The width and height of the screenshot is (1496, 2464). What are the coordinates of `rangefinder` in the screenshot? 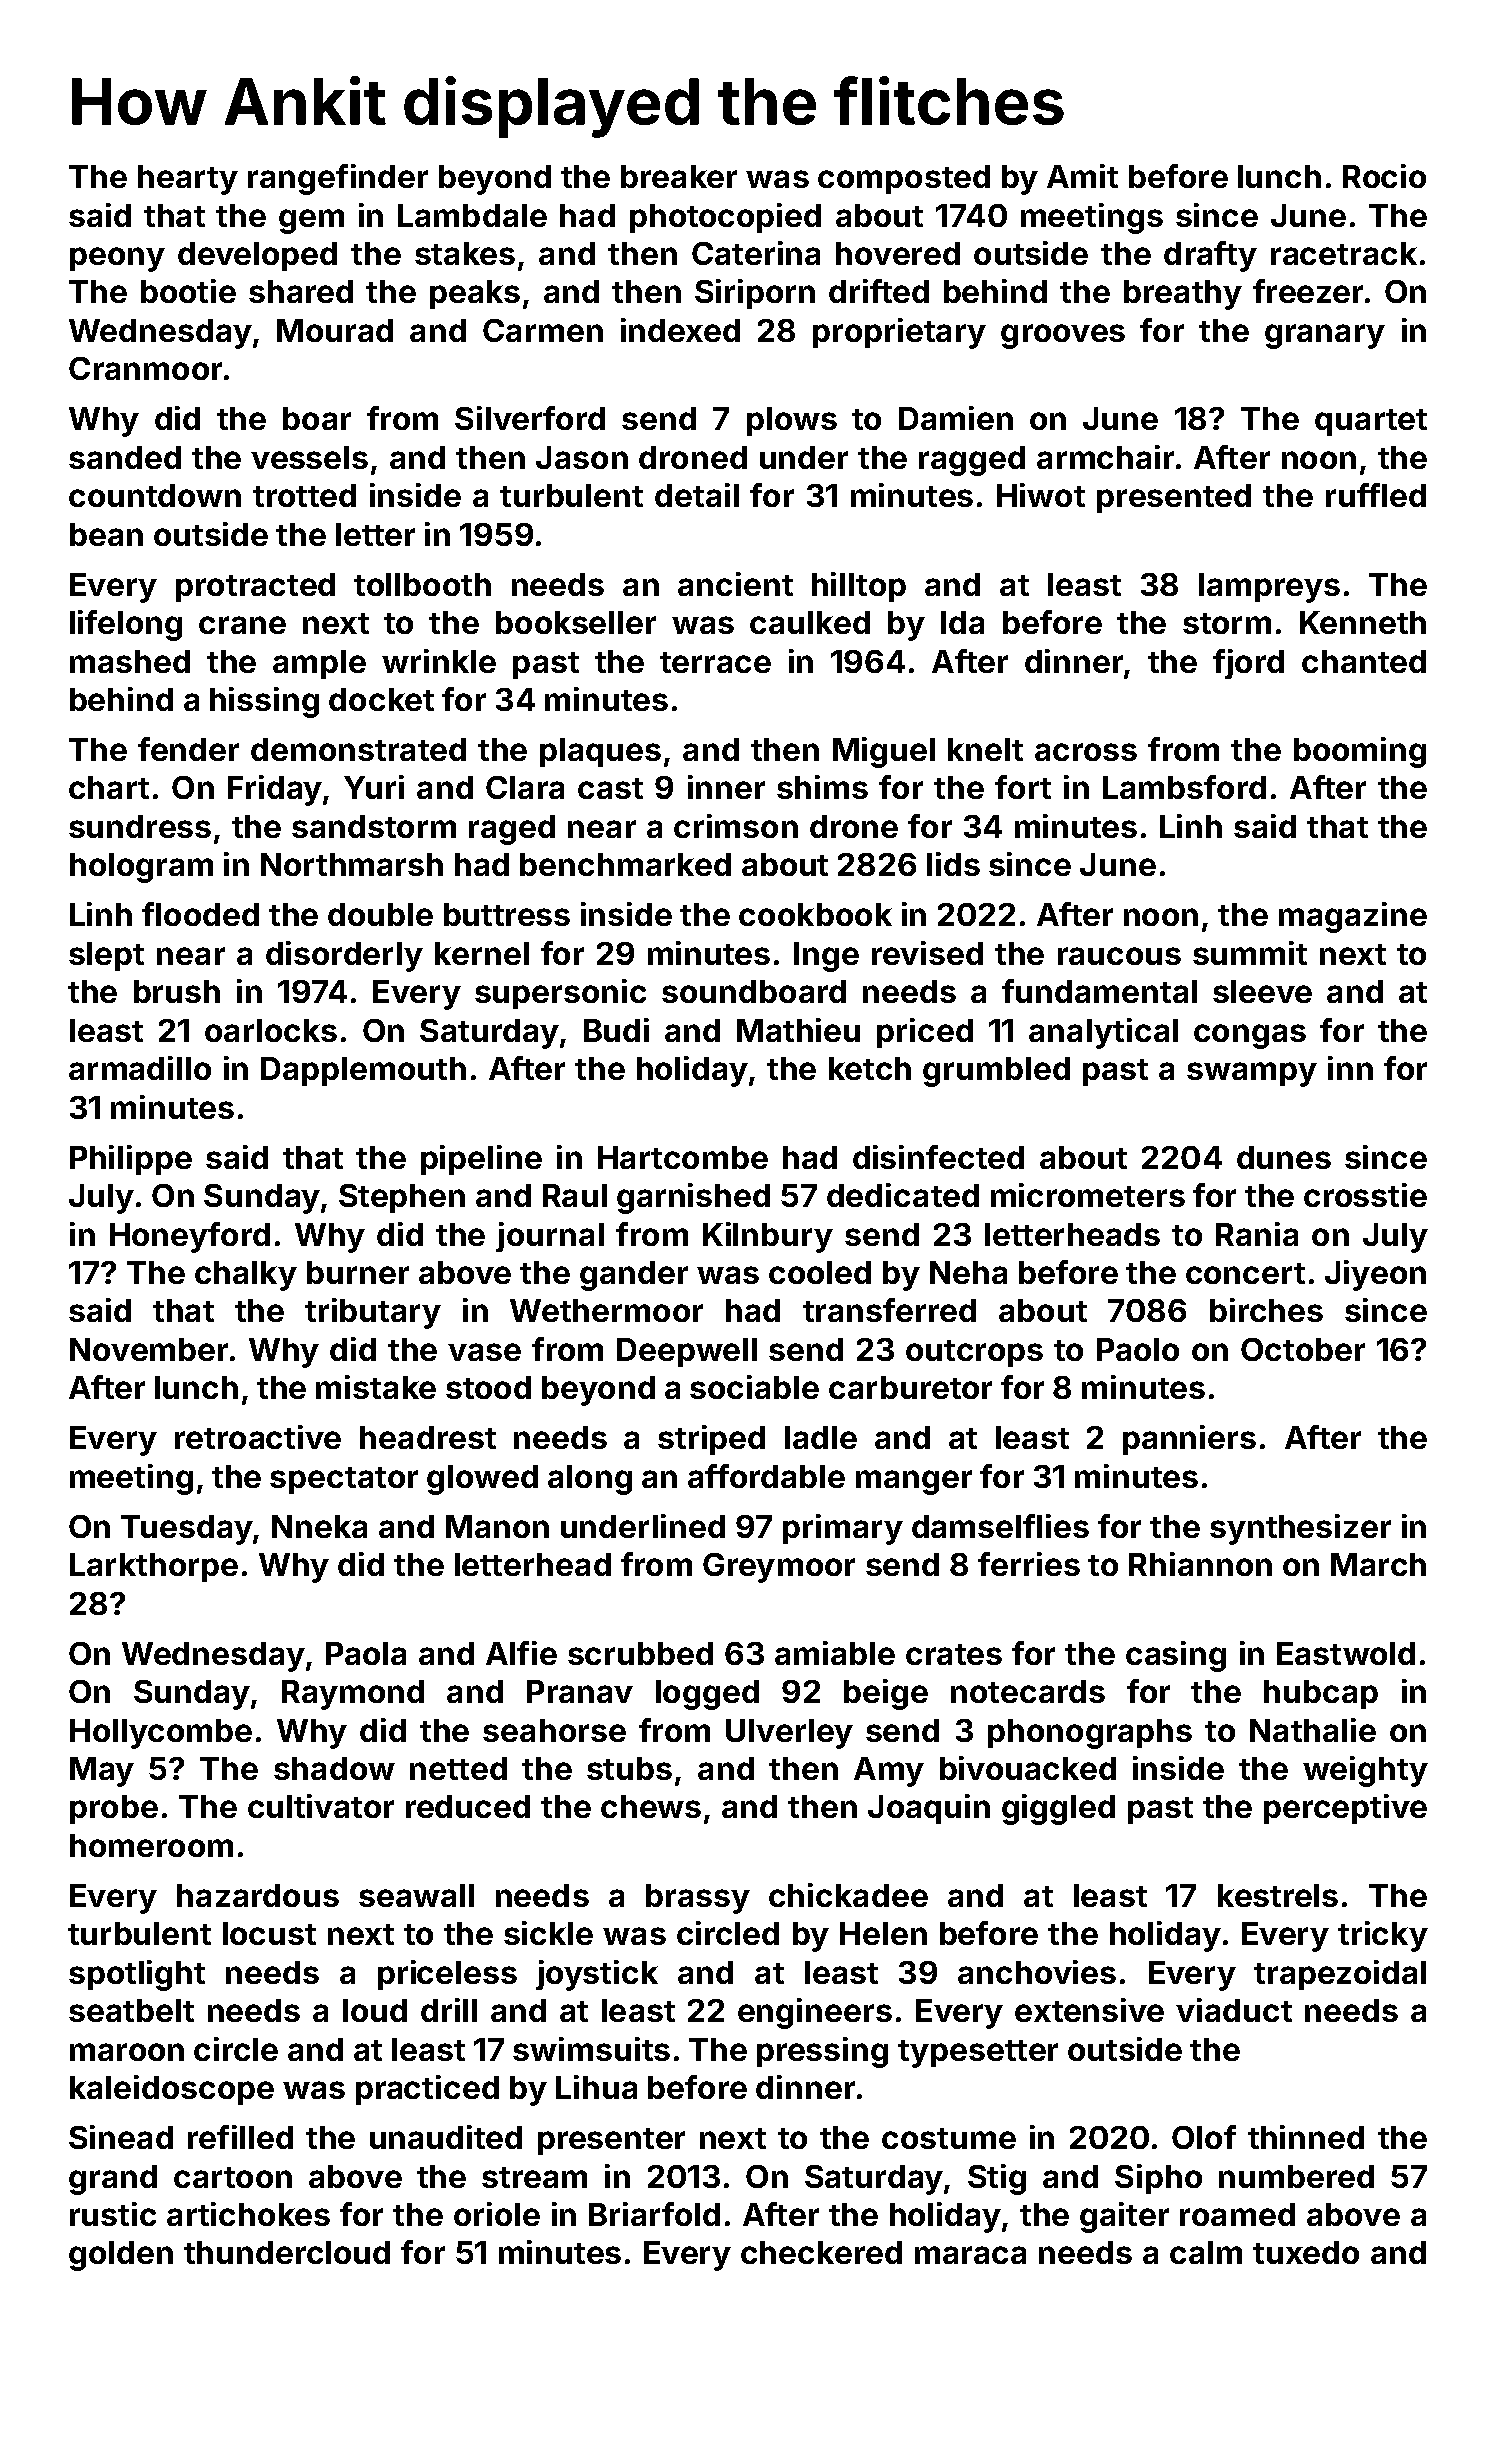 It's located at (338, 179).
